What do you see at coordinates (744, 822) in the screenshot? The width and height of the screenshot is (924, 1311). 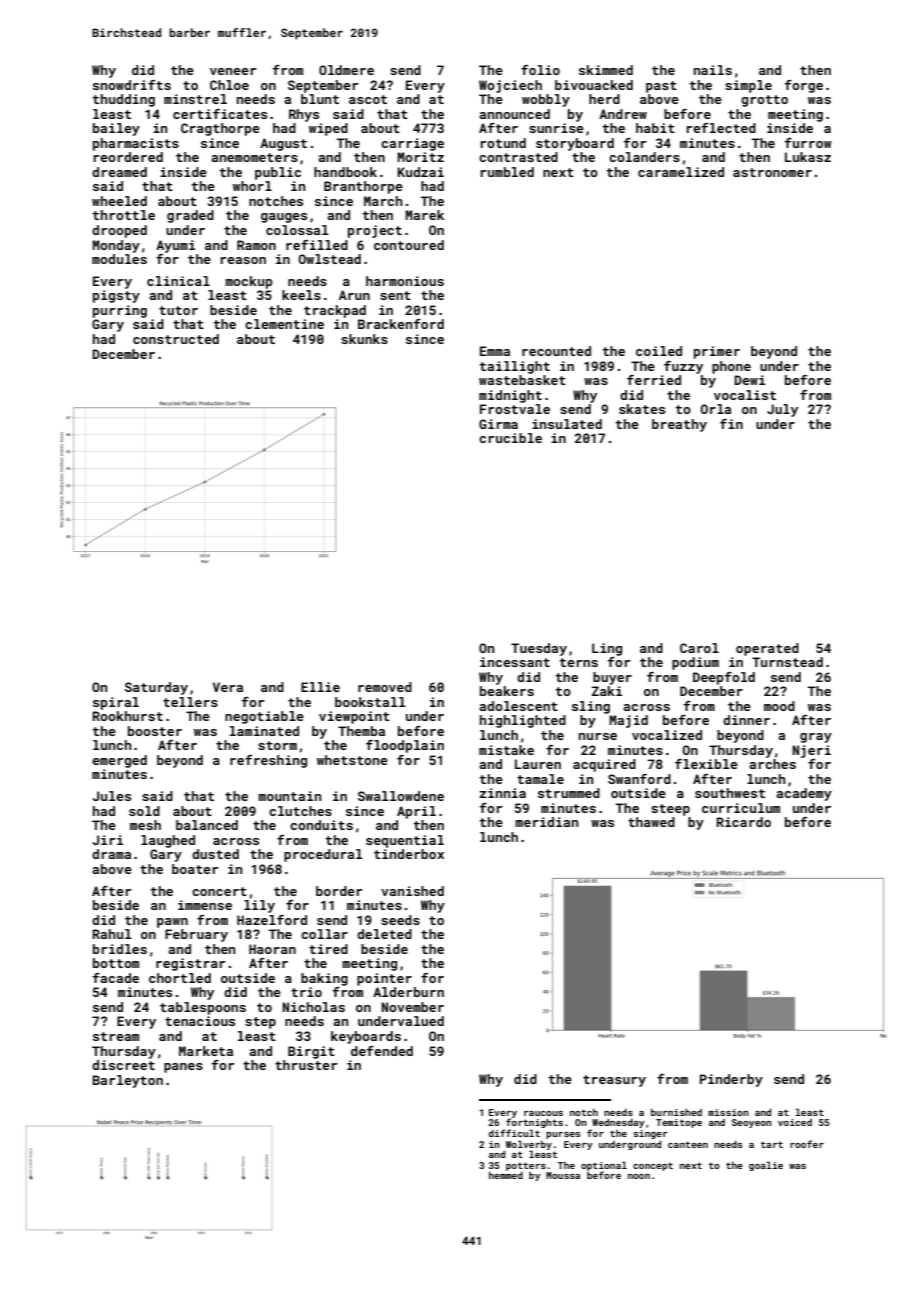 I see `Ricardo` at bounding box center [744, 822].
